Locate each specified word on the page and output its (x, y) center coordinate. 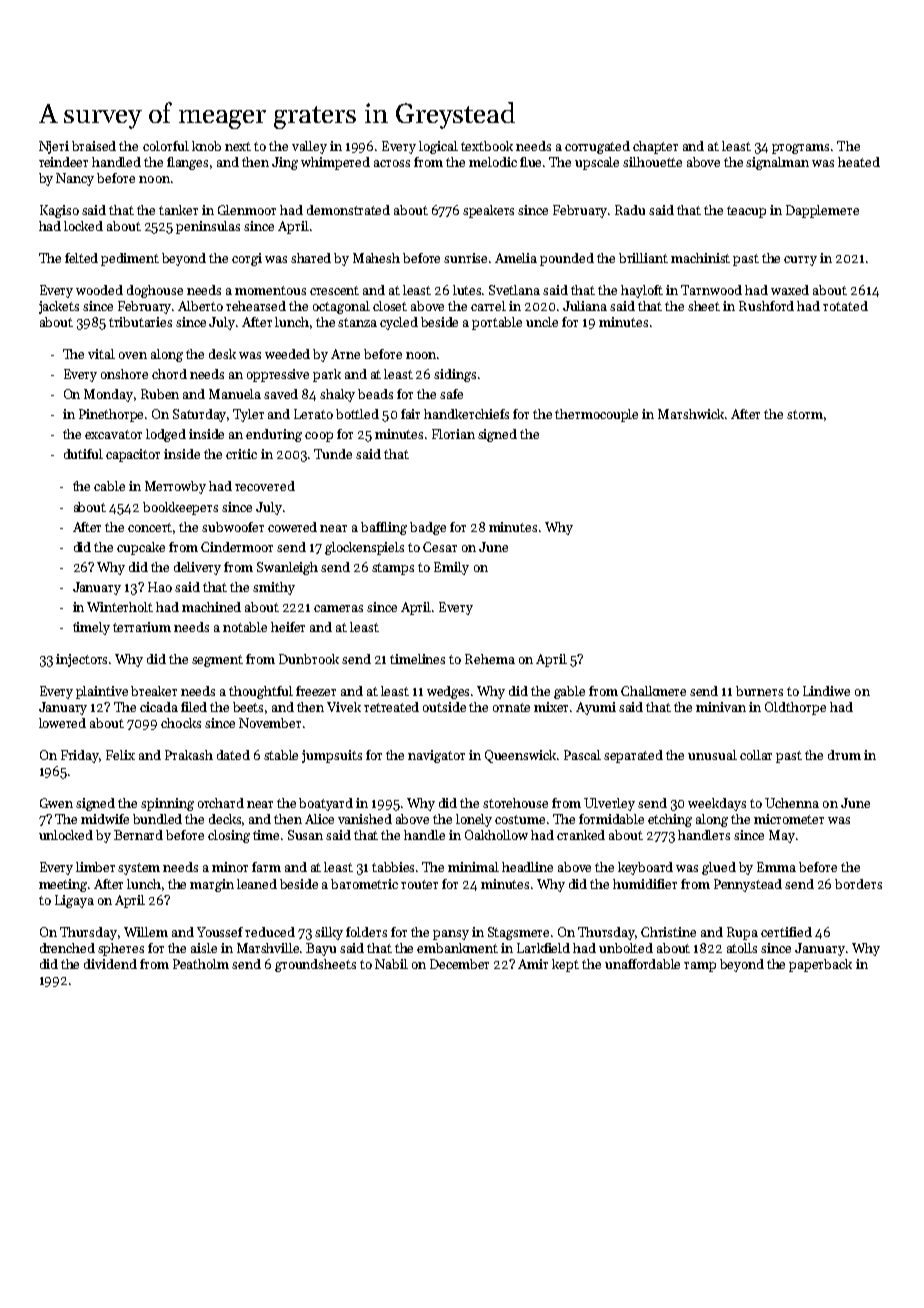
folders (366, 932)
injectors (83, 660)
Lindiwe (826, 691)
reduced (270, 932)
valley (309, 147)
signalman (777, 163)
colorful (166, 146)
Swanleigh (287, 568)
